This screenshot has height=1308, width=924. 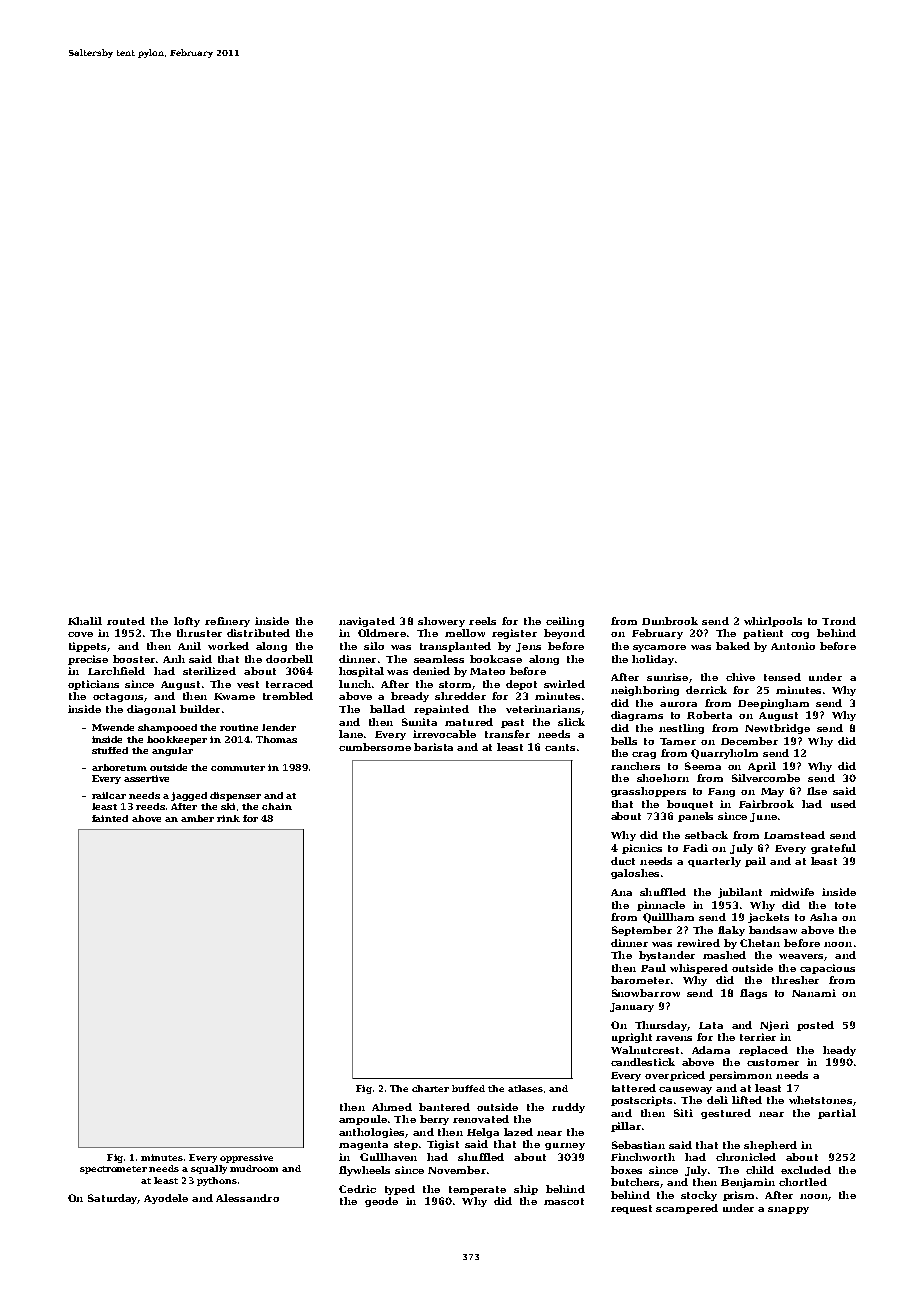 I want to click on Nanami, so click(x=814, y=993).
